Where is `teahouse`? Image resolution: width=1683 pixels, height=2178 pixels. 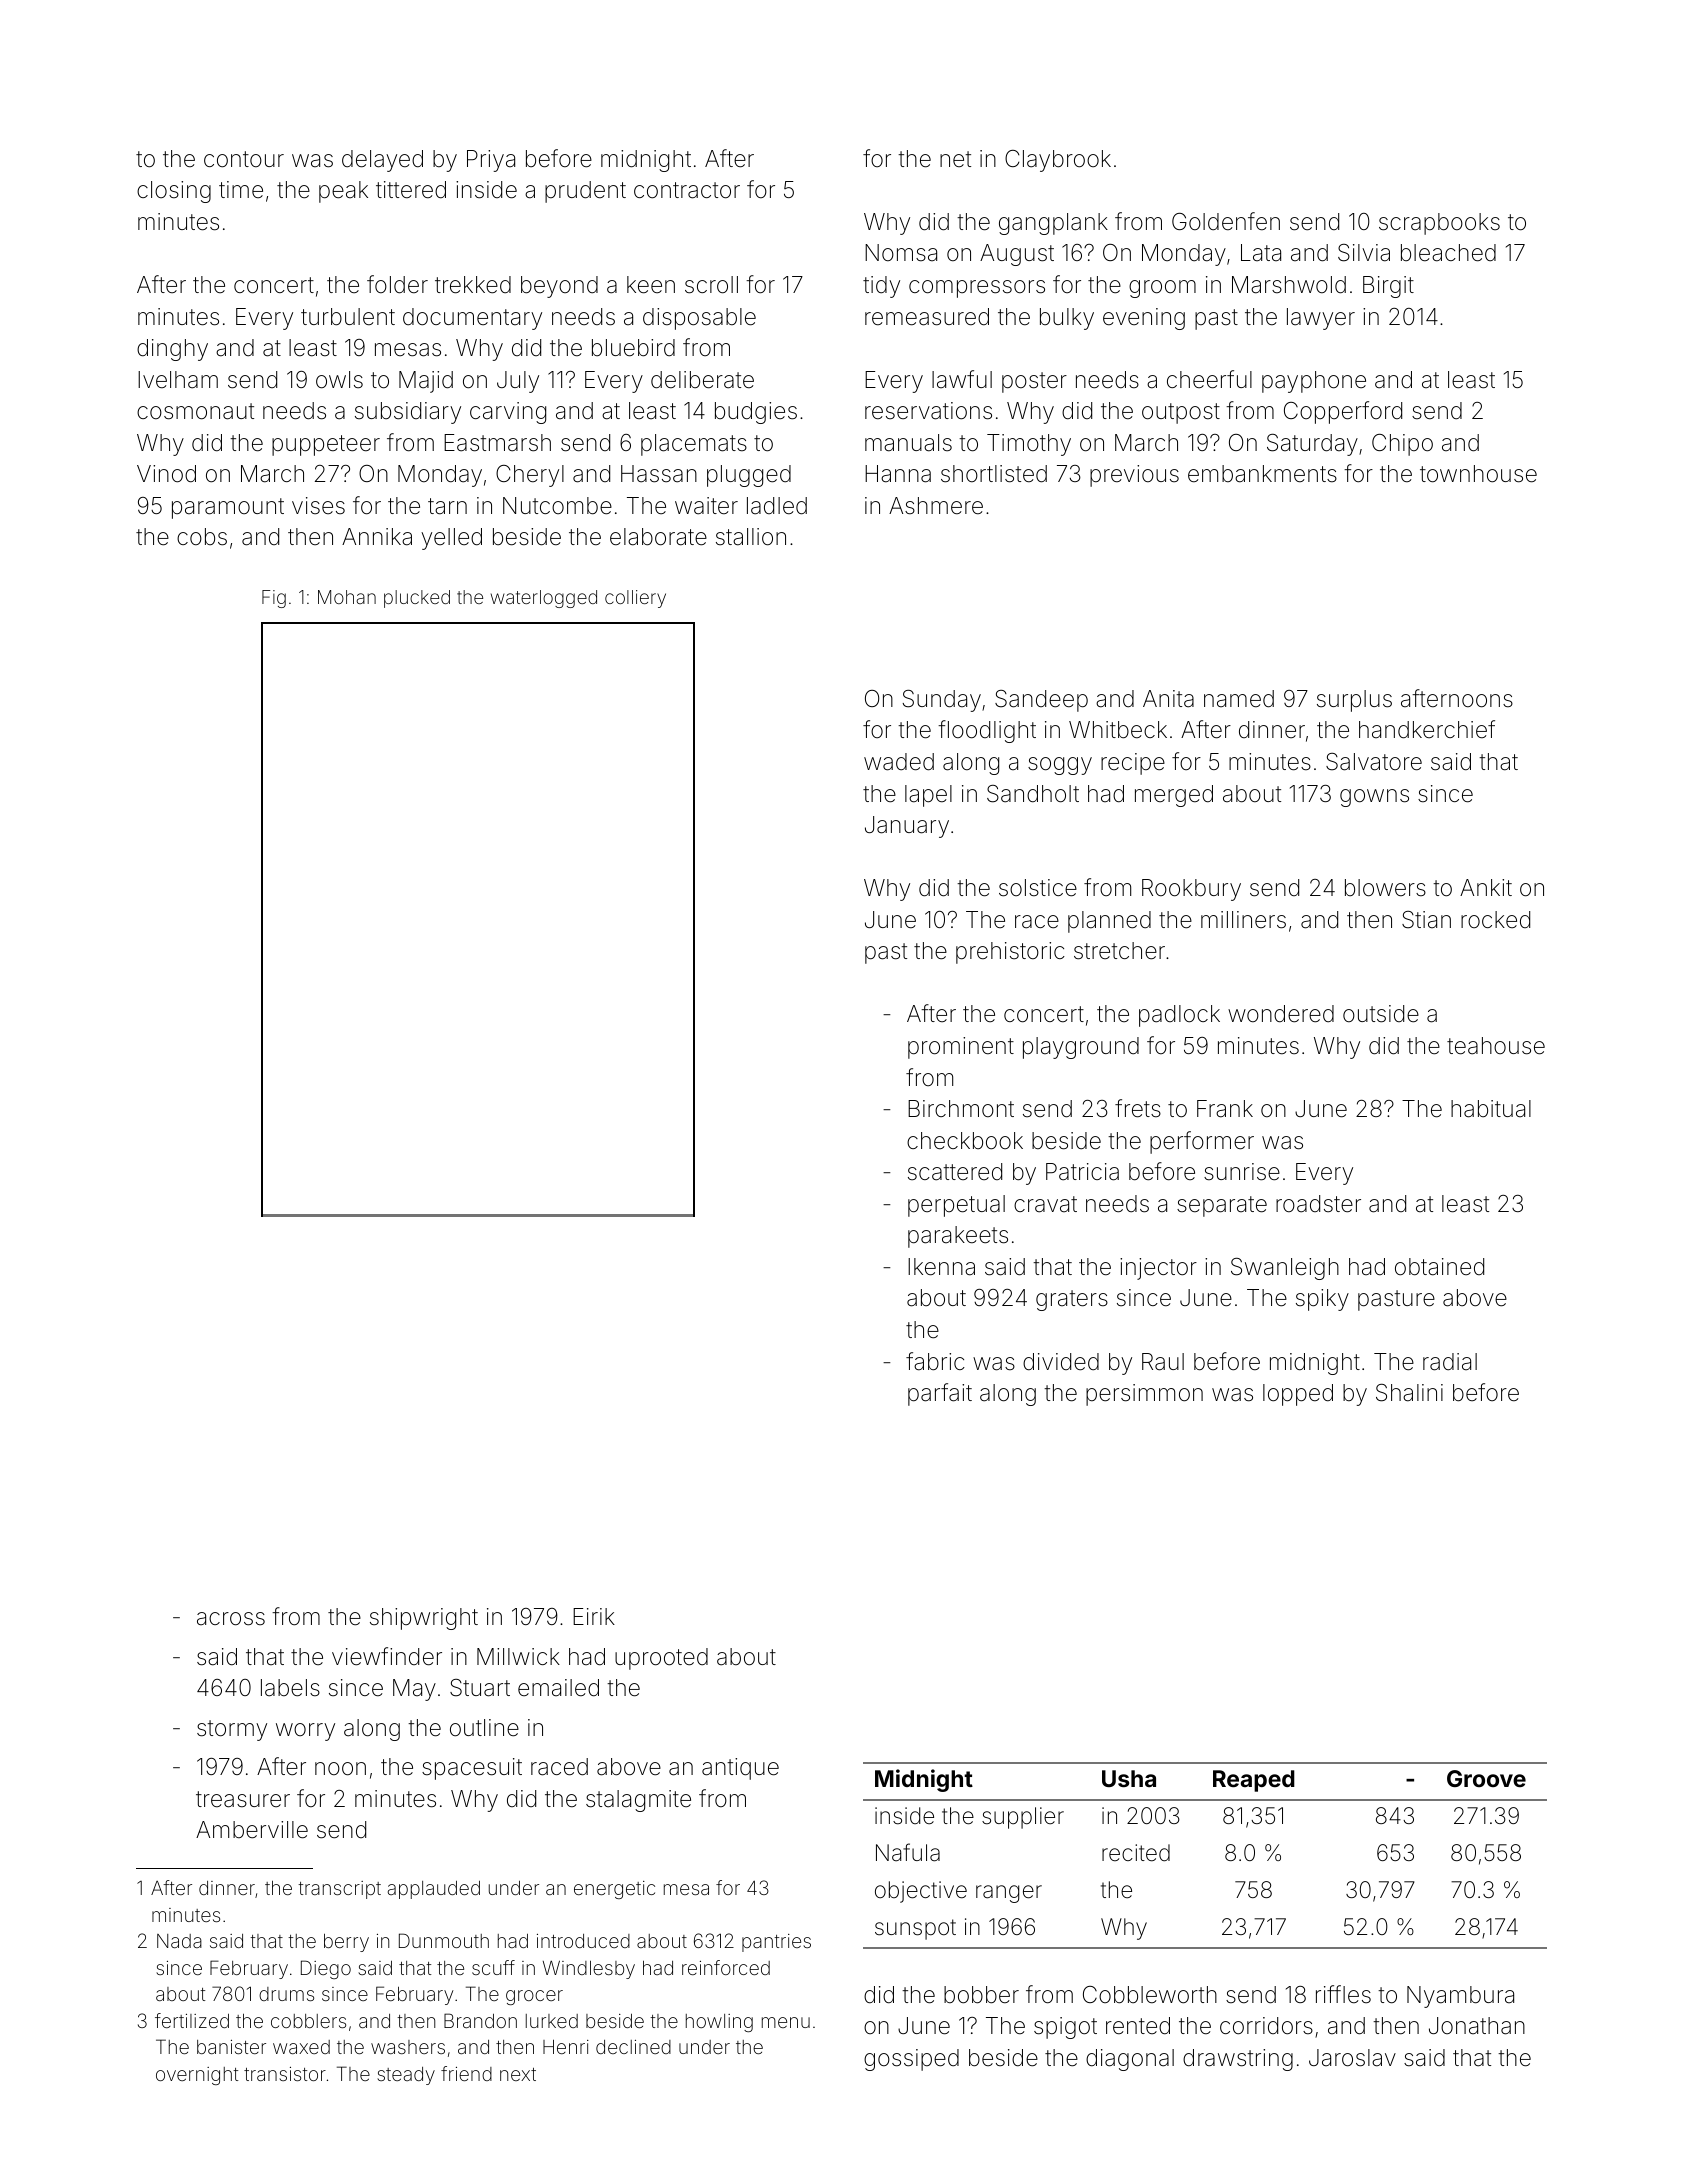
teahouse is located at coordinates (1496, 1046).
